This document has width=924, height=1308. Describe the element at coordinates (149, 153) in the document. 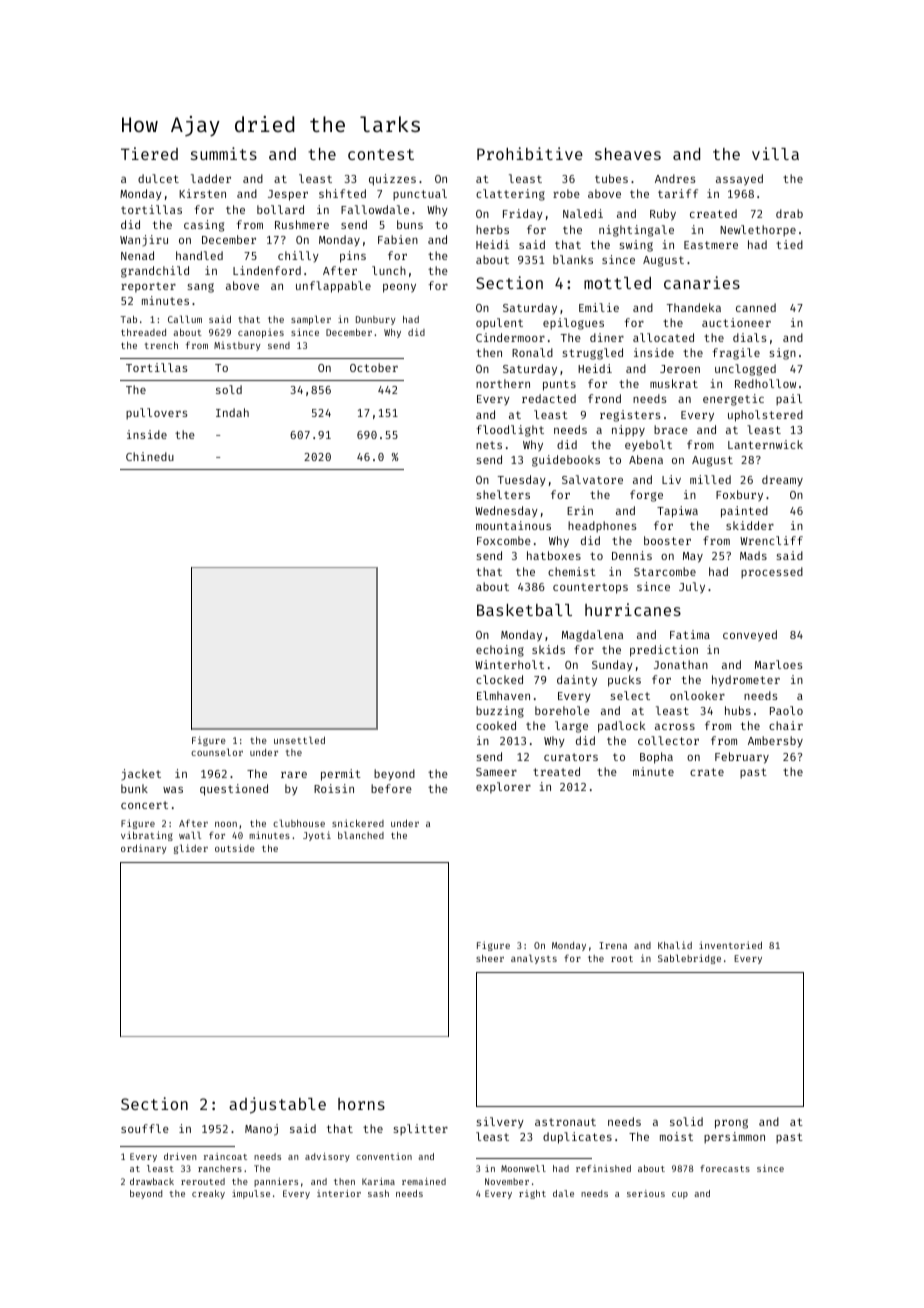

I see `Tiered` at that location.
